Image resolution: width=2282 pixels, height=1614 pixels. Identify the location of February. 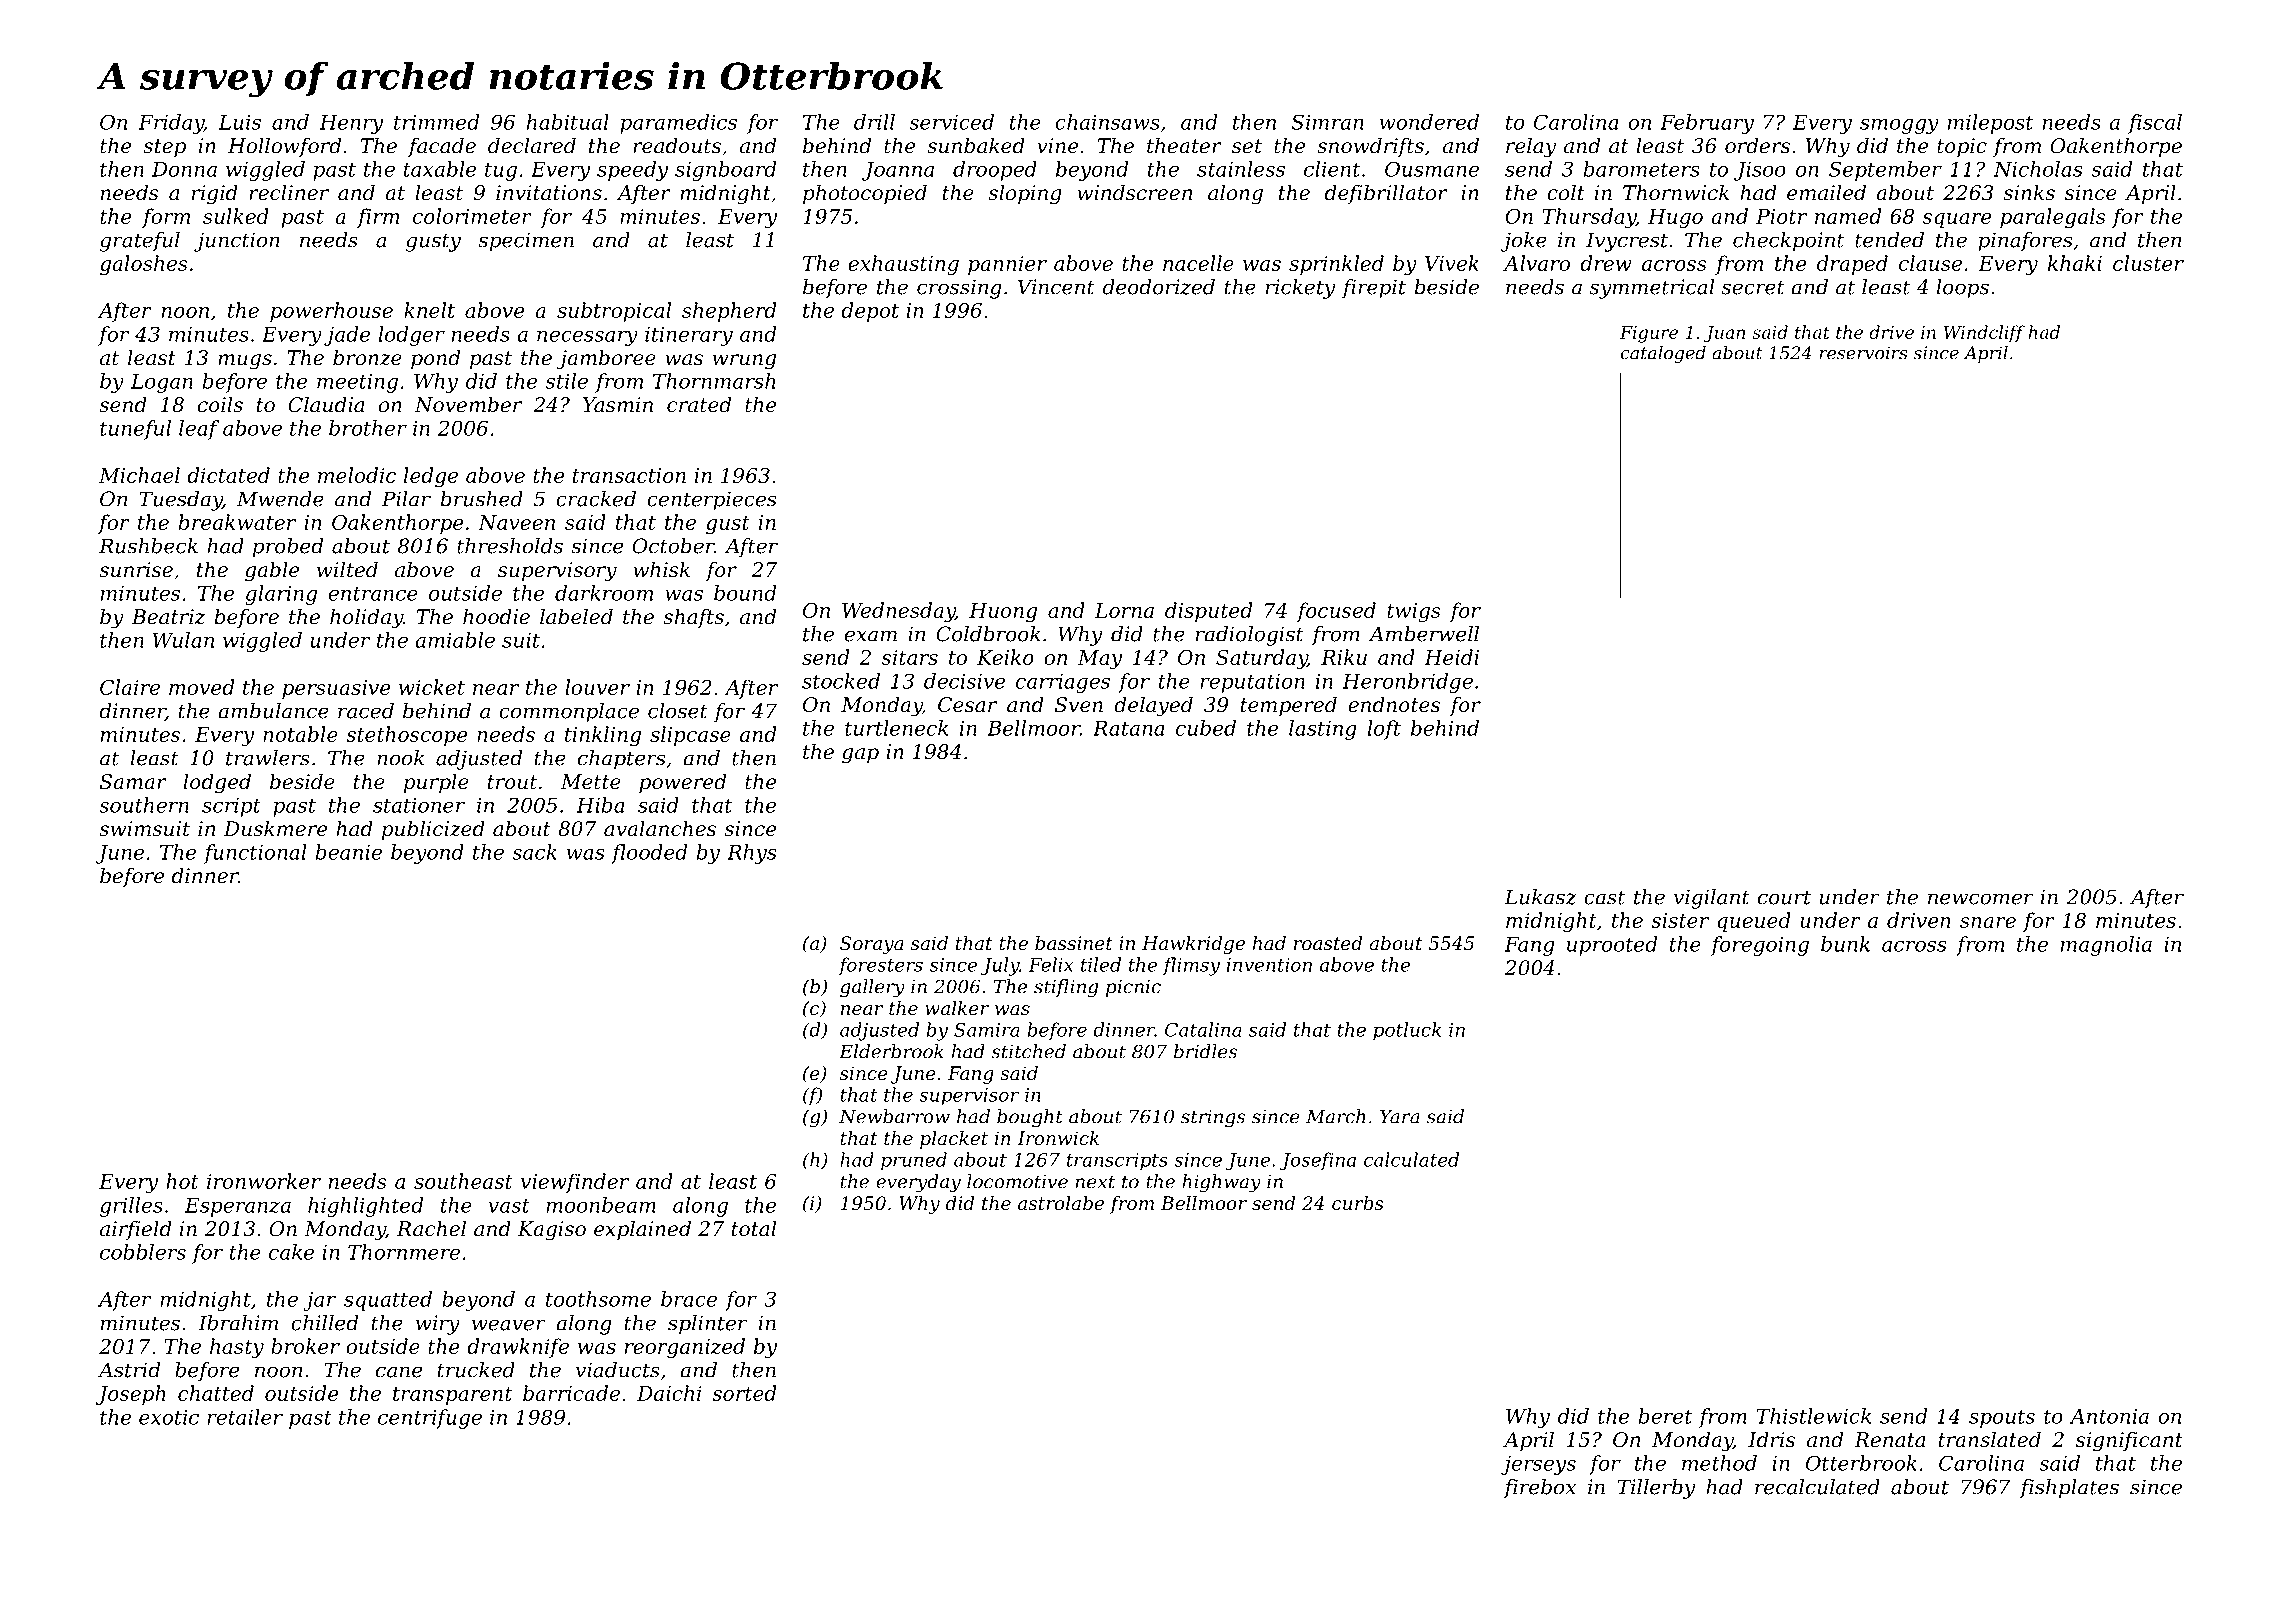
(1707, 124).
